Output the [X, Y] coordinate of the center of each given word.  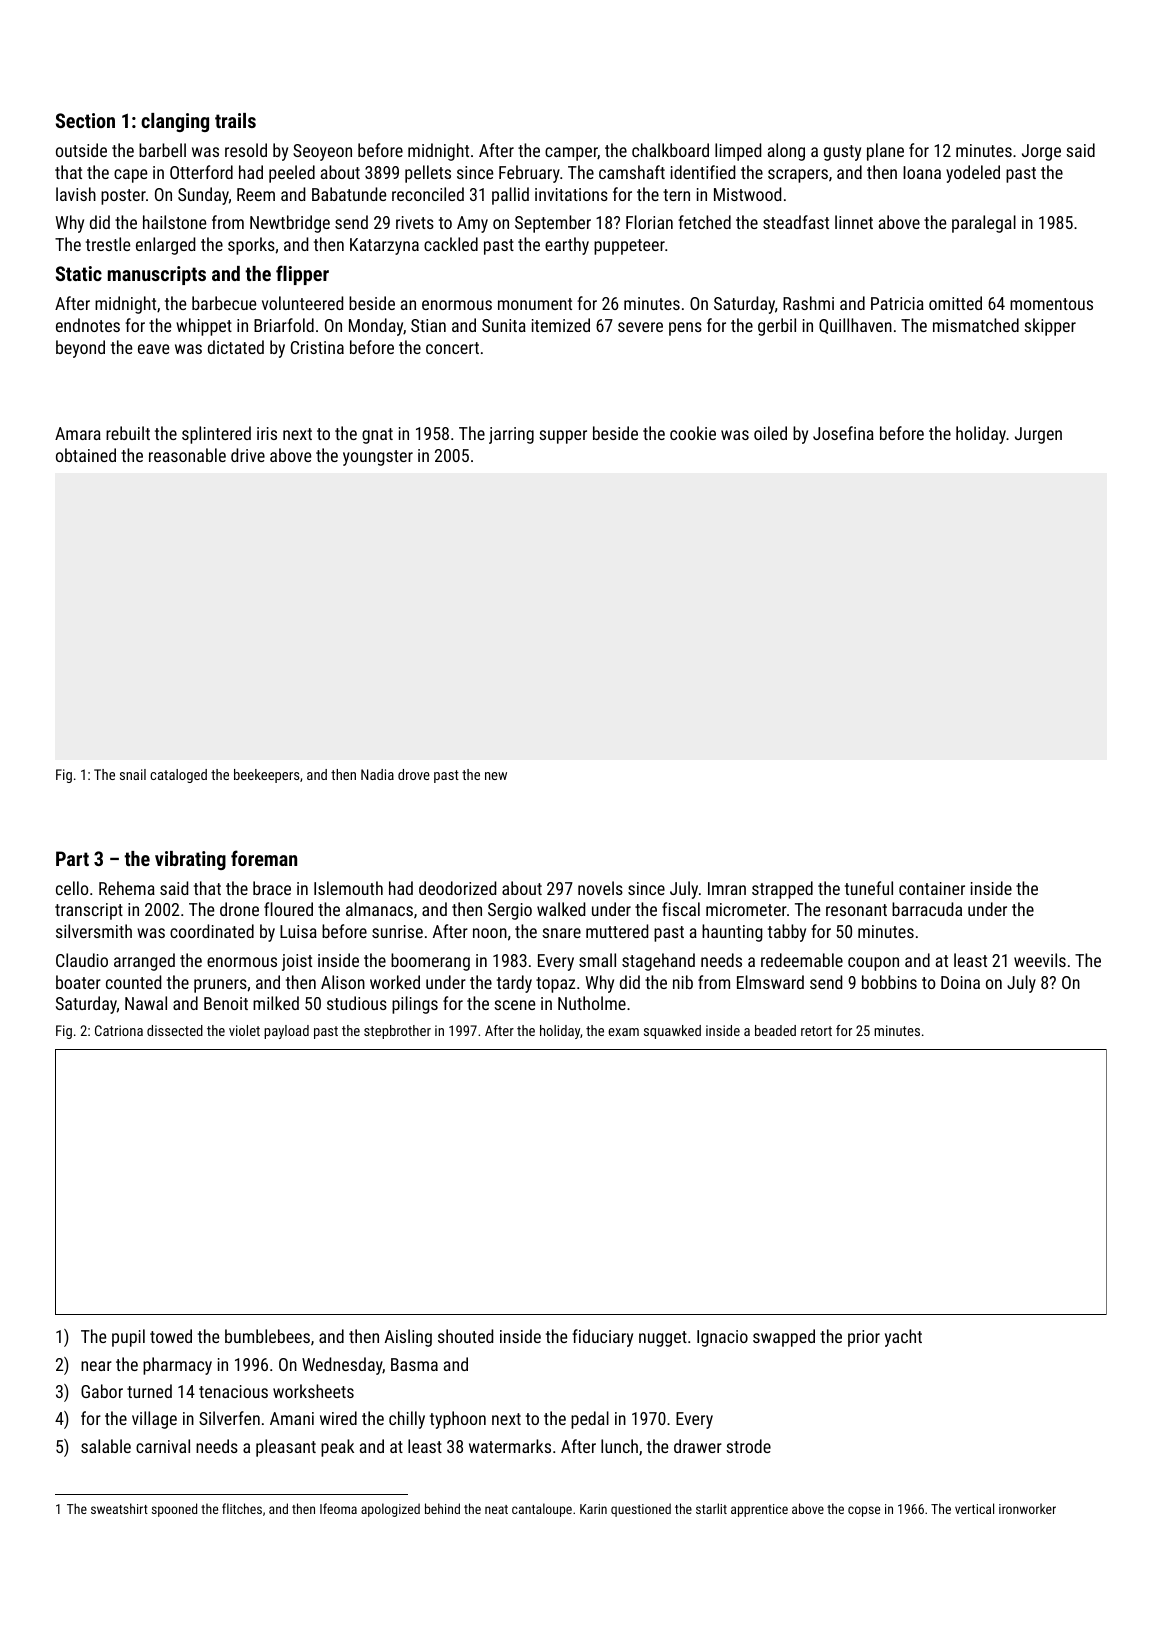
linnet [854, 222]
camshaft [632, 172]
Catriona [119, 1030]
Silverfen [229, 1418]
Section [85, 120]
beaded [775, 1030]
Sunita [504, 325]
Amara [78, 433]
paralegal [984, 224]
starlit [711, 1508]
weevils [1040, 960]
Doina [960, 982]
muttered [617, 931]
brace [272, 888]
